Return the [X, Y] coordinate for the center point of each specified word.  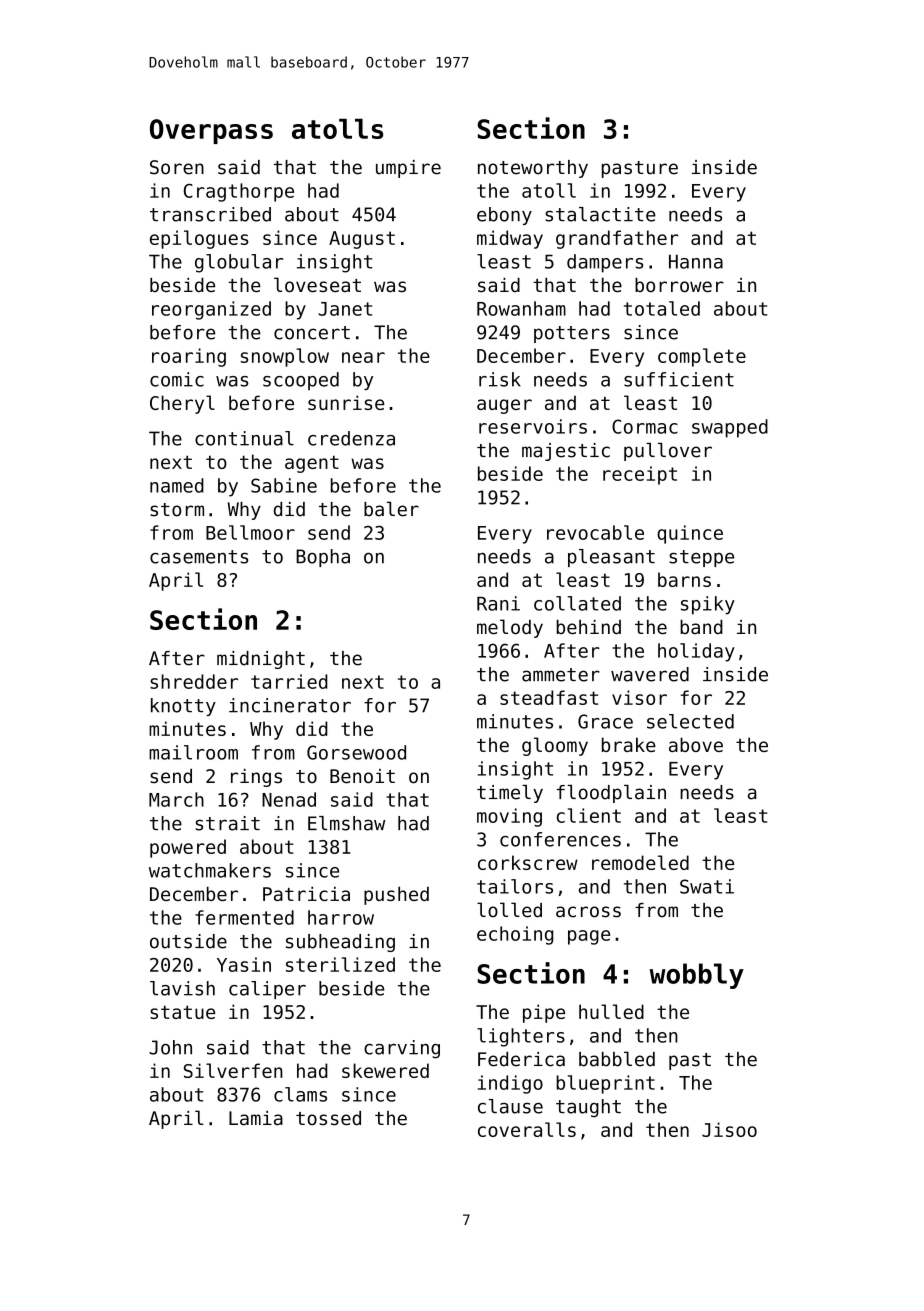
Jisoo [729, 1129]
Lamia [256, 1118]
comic [177, 379]
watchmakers [210, 870]
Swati [707, 886]
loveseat [317, 284]
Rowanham [521, 308]
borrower [679, 285]
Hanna [696, 262]
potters [572, 334]
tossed [328, 1118]
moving [509, 817]
